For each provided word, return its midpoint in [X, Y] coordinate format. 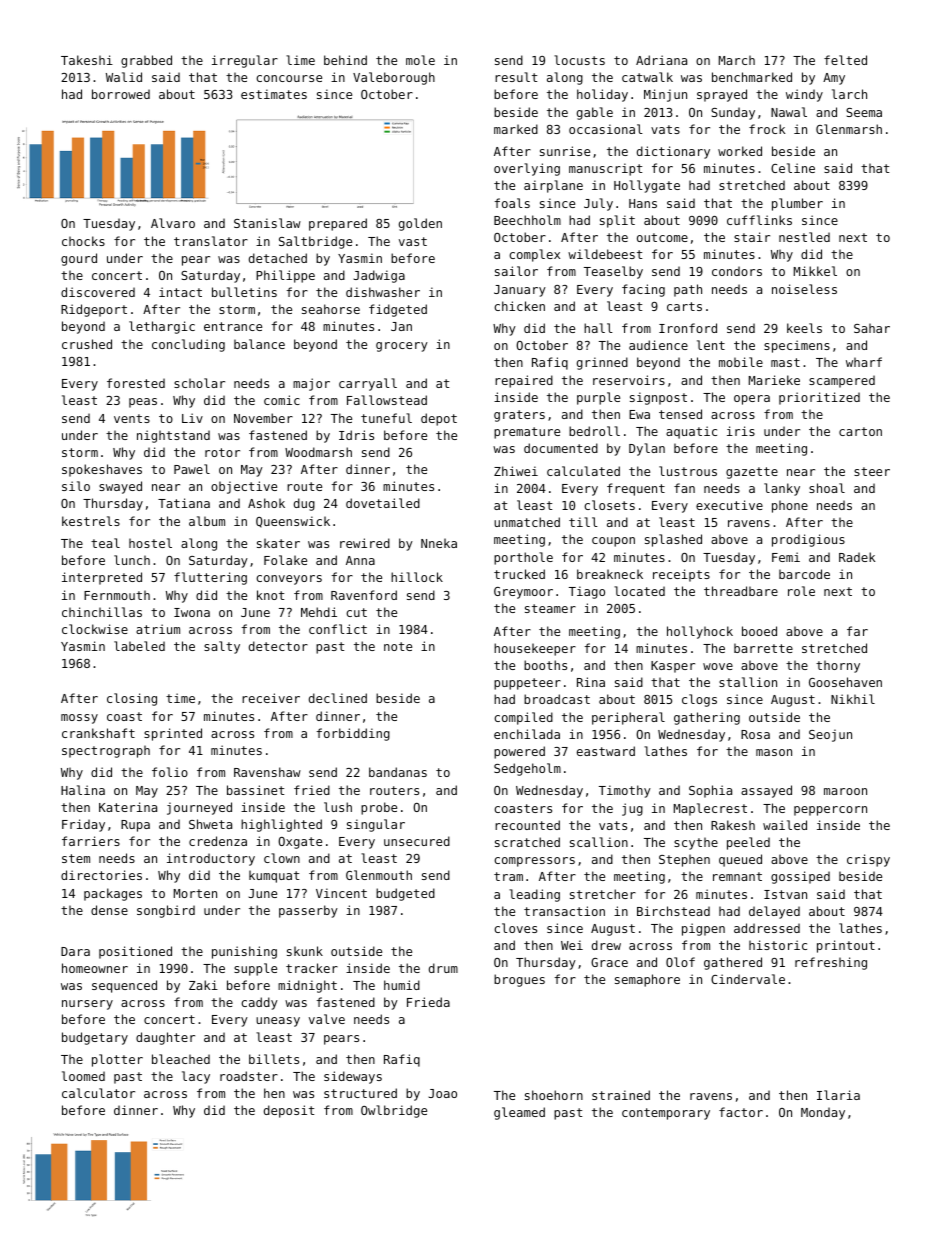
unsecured [417, 841]
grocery [402, 347]
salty [222, 647]
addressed [767, 928]
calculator [98, 1093]
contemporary [666, 1114]
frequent [636, 489]
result [516, 77]
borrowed [121, 94]
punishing [244, 952]
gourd [79, 259]
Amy [834, 79]
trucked [519, 574]
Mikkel [815, 271]
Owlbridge [394, 1111]
